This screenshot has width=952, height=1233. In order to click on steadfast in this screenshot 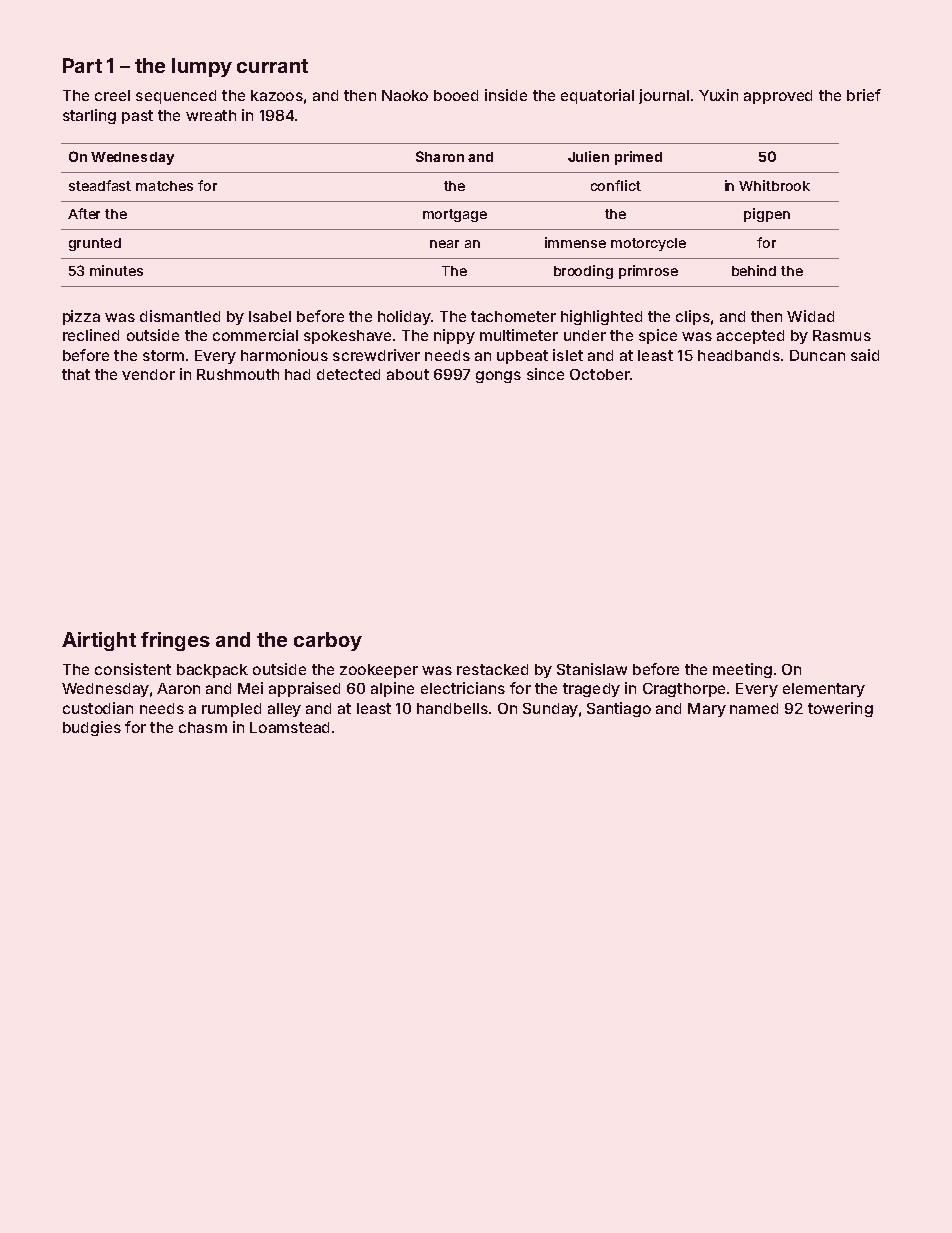, I will do `click(100, 185)`.
